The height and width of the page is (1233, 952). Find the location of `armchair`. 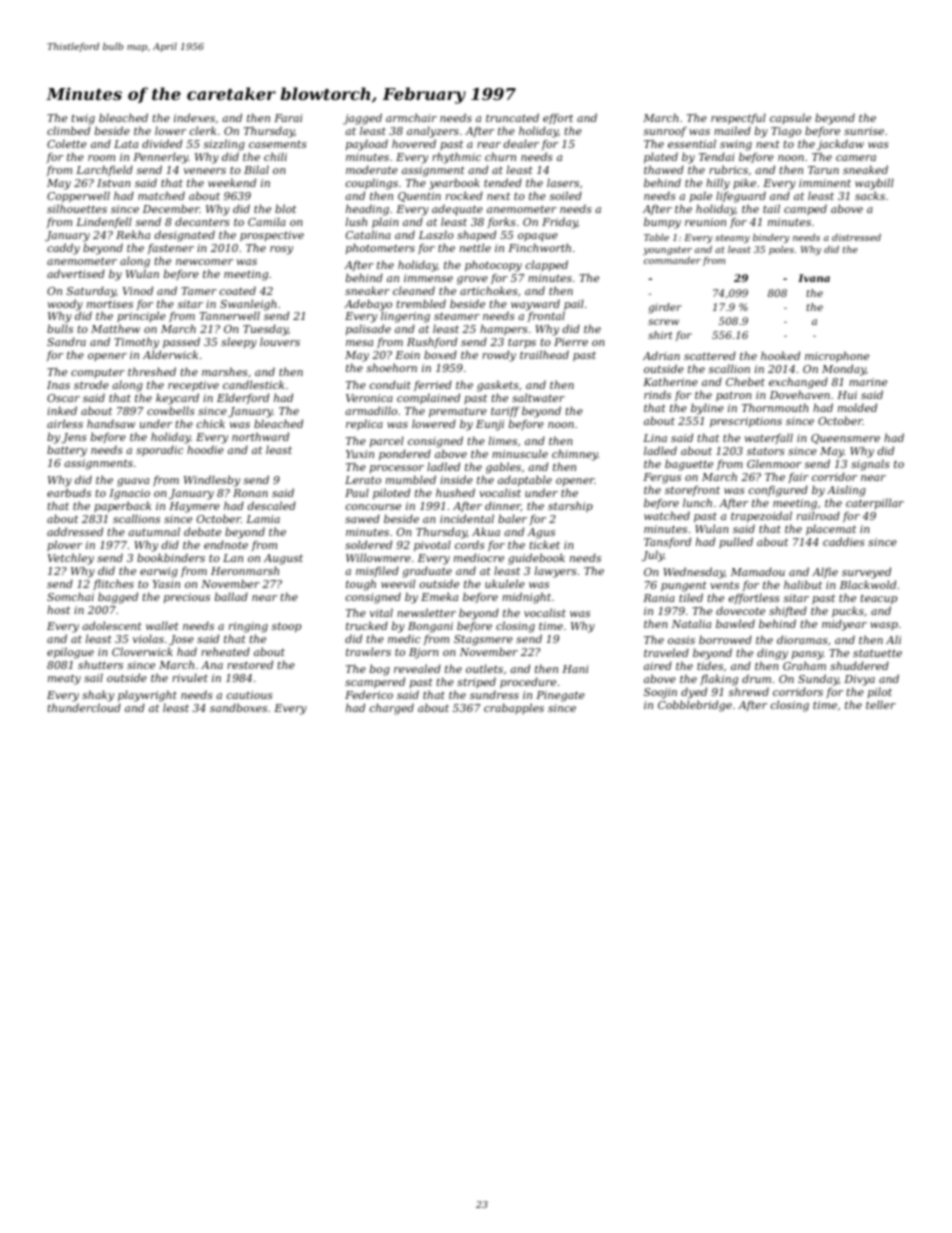

armchair is located at coordinates (411, 117).
